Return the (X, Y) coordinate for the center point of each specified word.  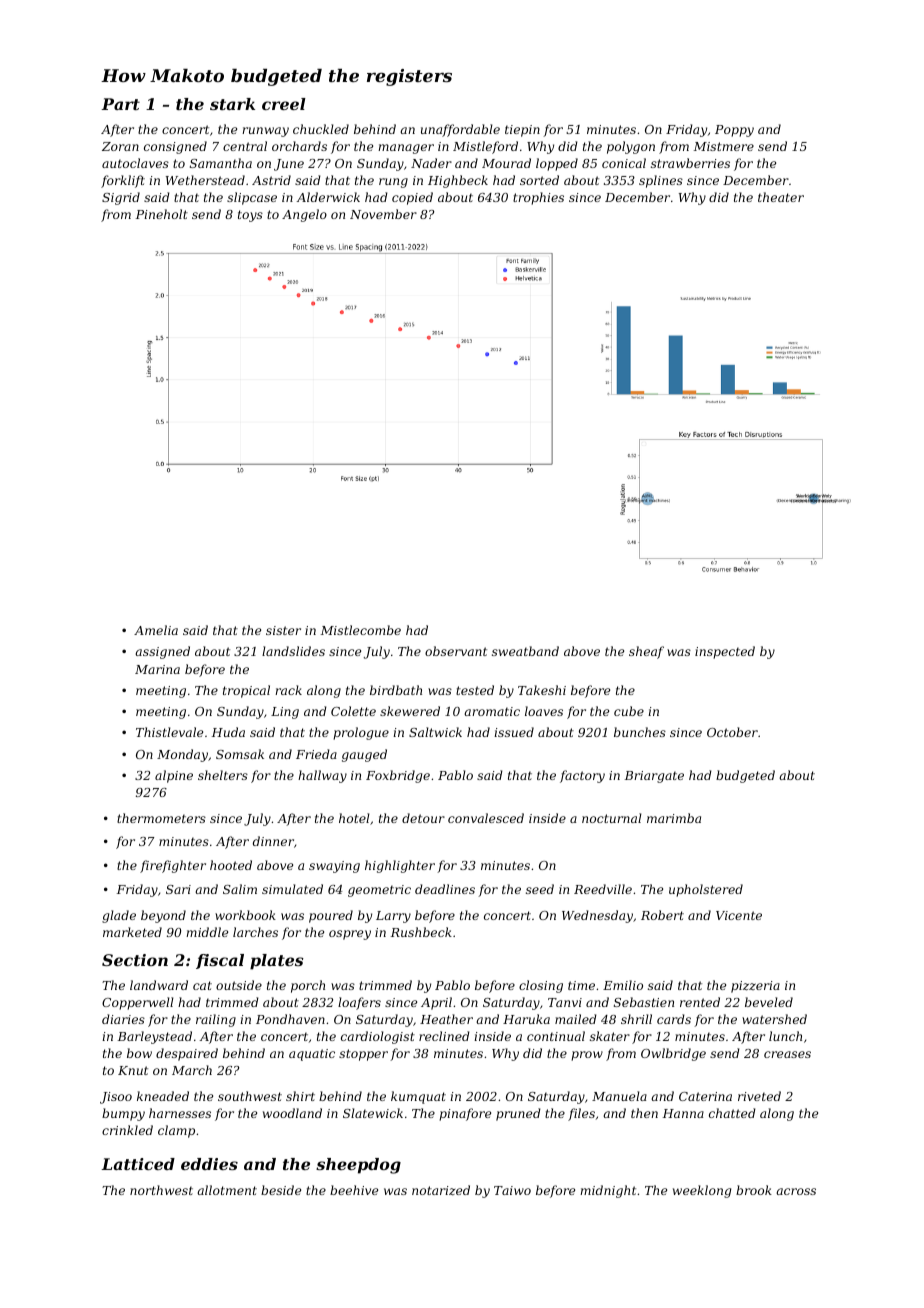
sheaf (646, 652)
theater (781, 197)
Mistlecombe (361, 630)
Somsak (240, 754)
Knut (133, 1070)
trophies (538, 198)
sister (283, 630)
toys (250, 216)
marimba (674, 818)
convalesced (486, 818)
